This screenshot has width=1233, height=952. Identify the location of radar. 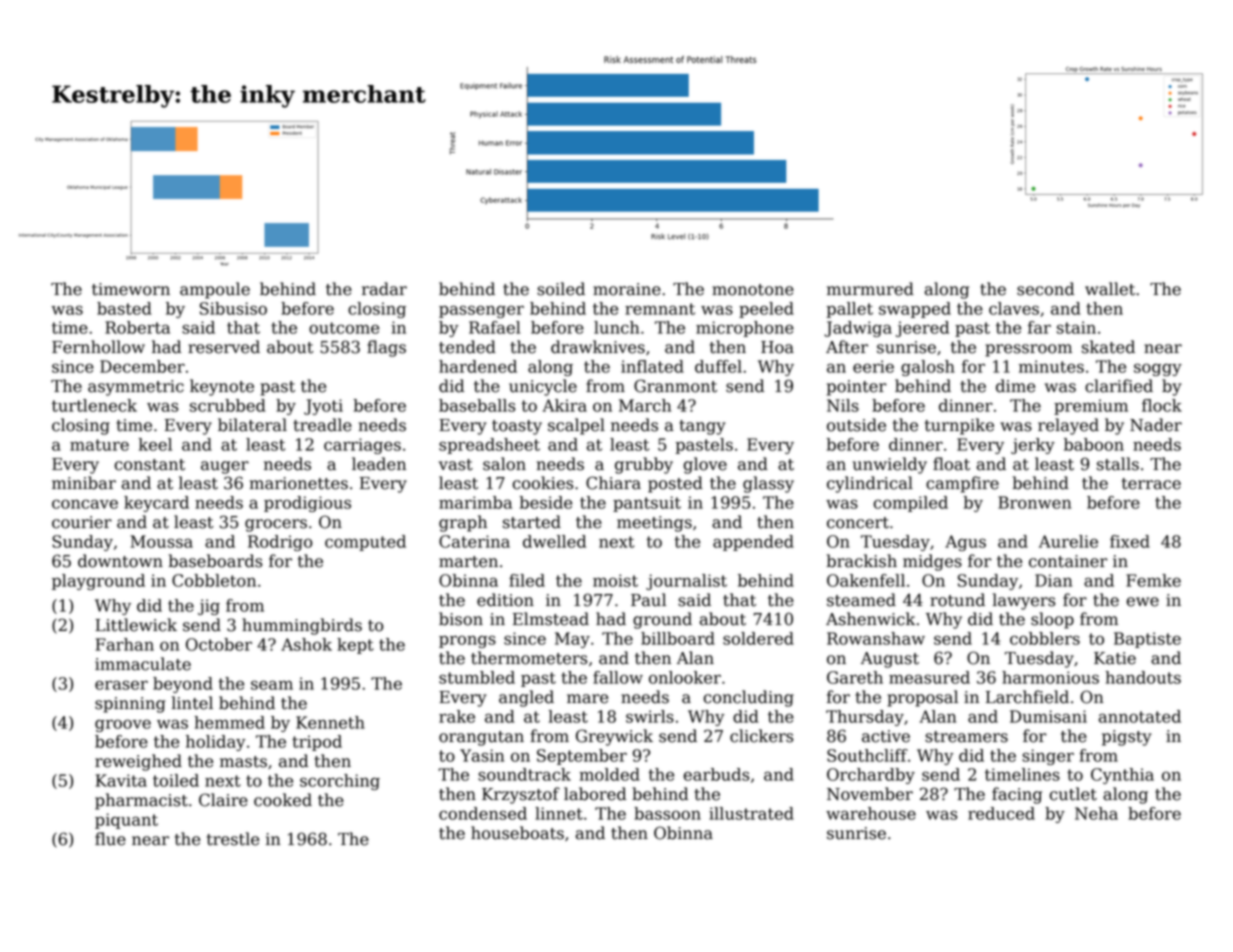
(384, 289).
